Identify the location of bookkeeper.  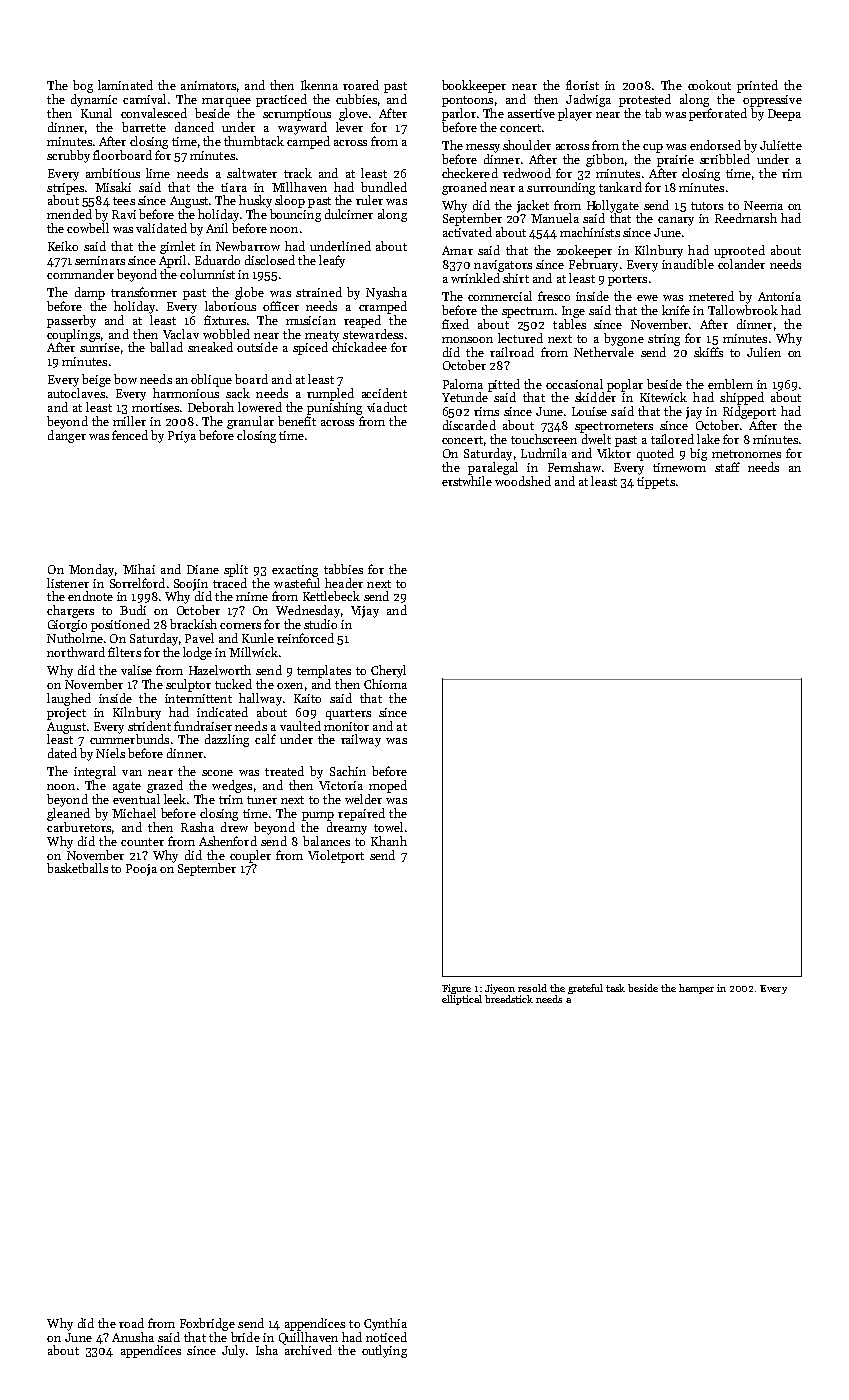
(474, 86).
